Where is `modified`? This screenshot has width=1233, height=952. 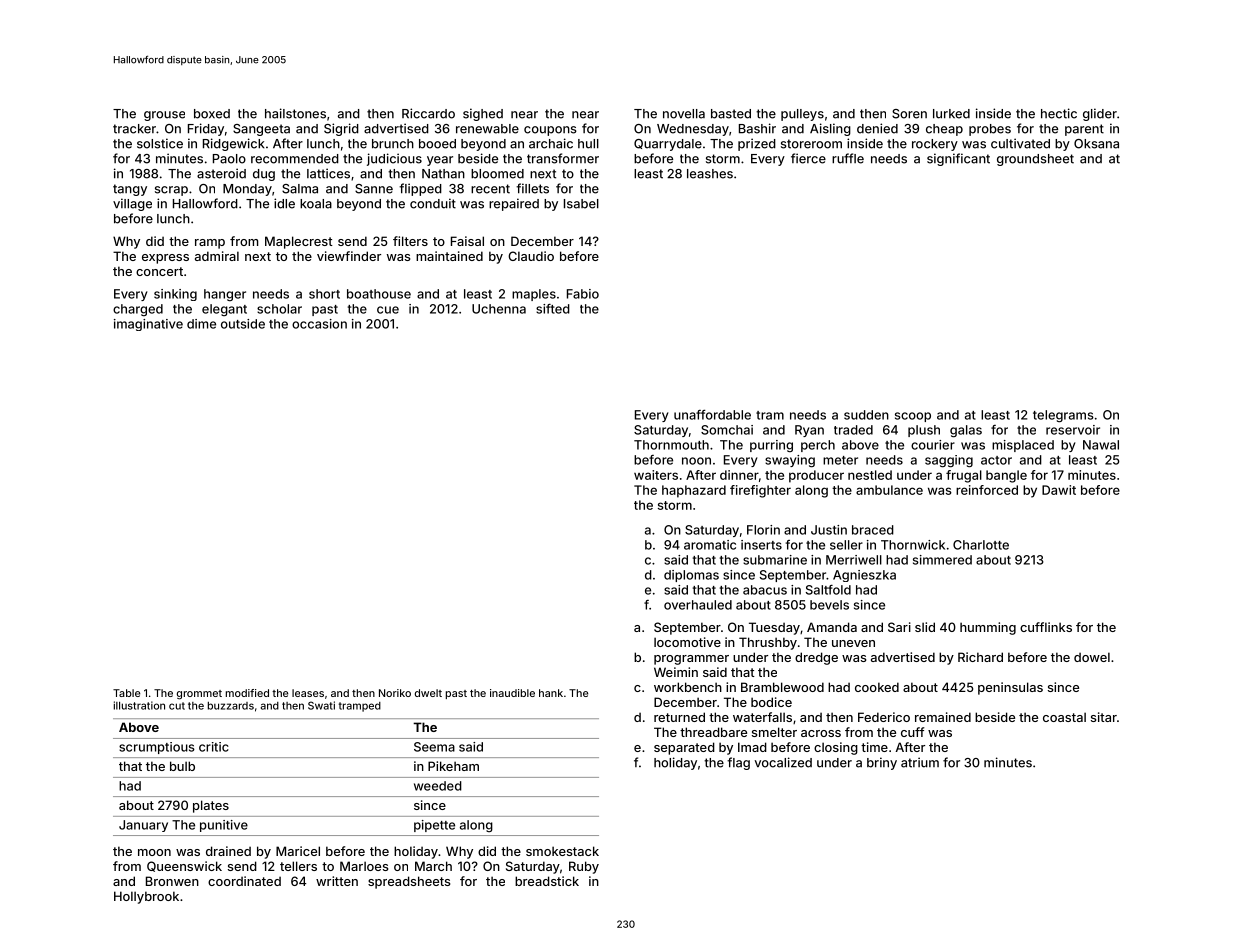
modified is located at coordinates (247, 693).
